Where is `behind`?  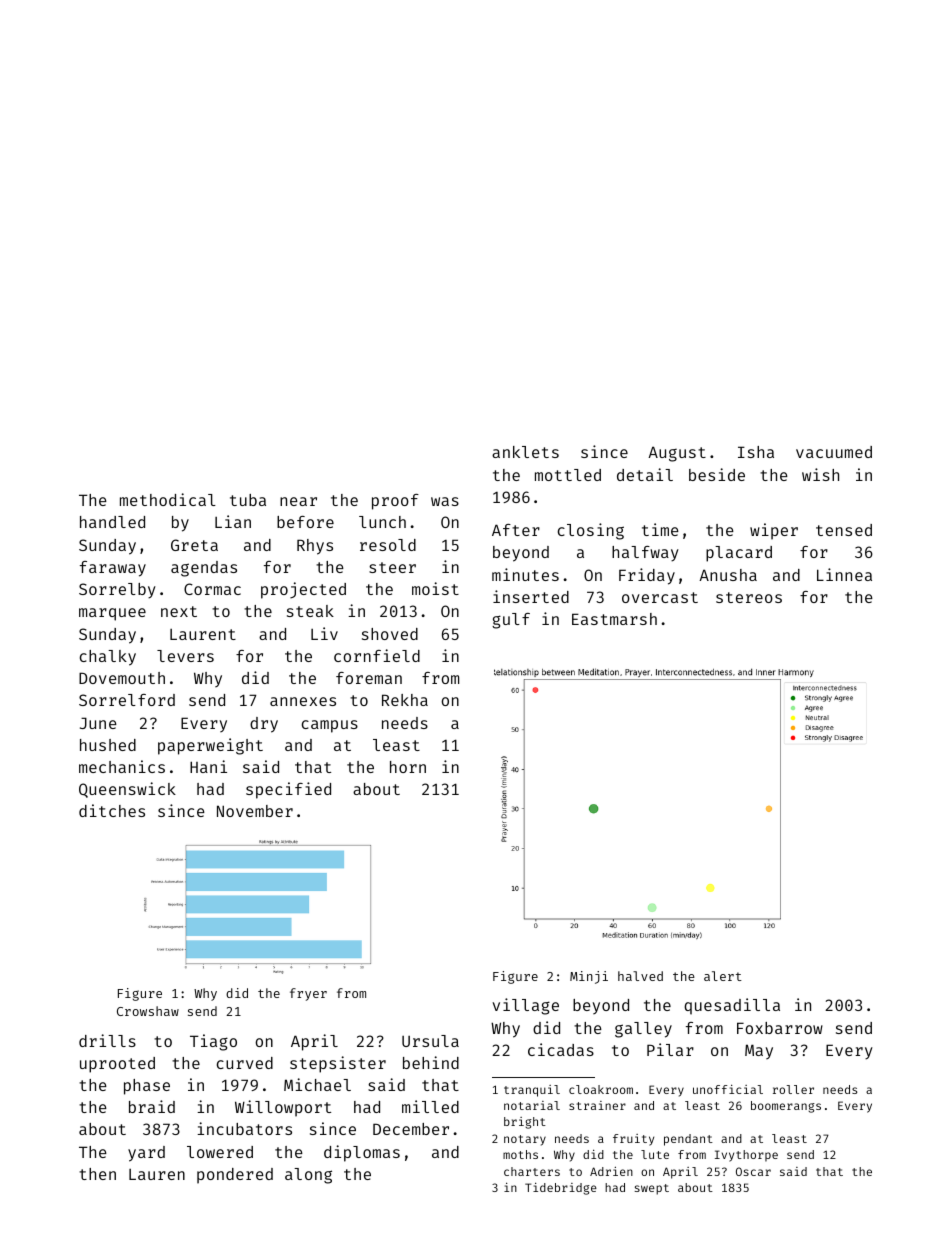 behind is located at coordinates (431, 1062).
